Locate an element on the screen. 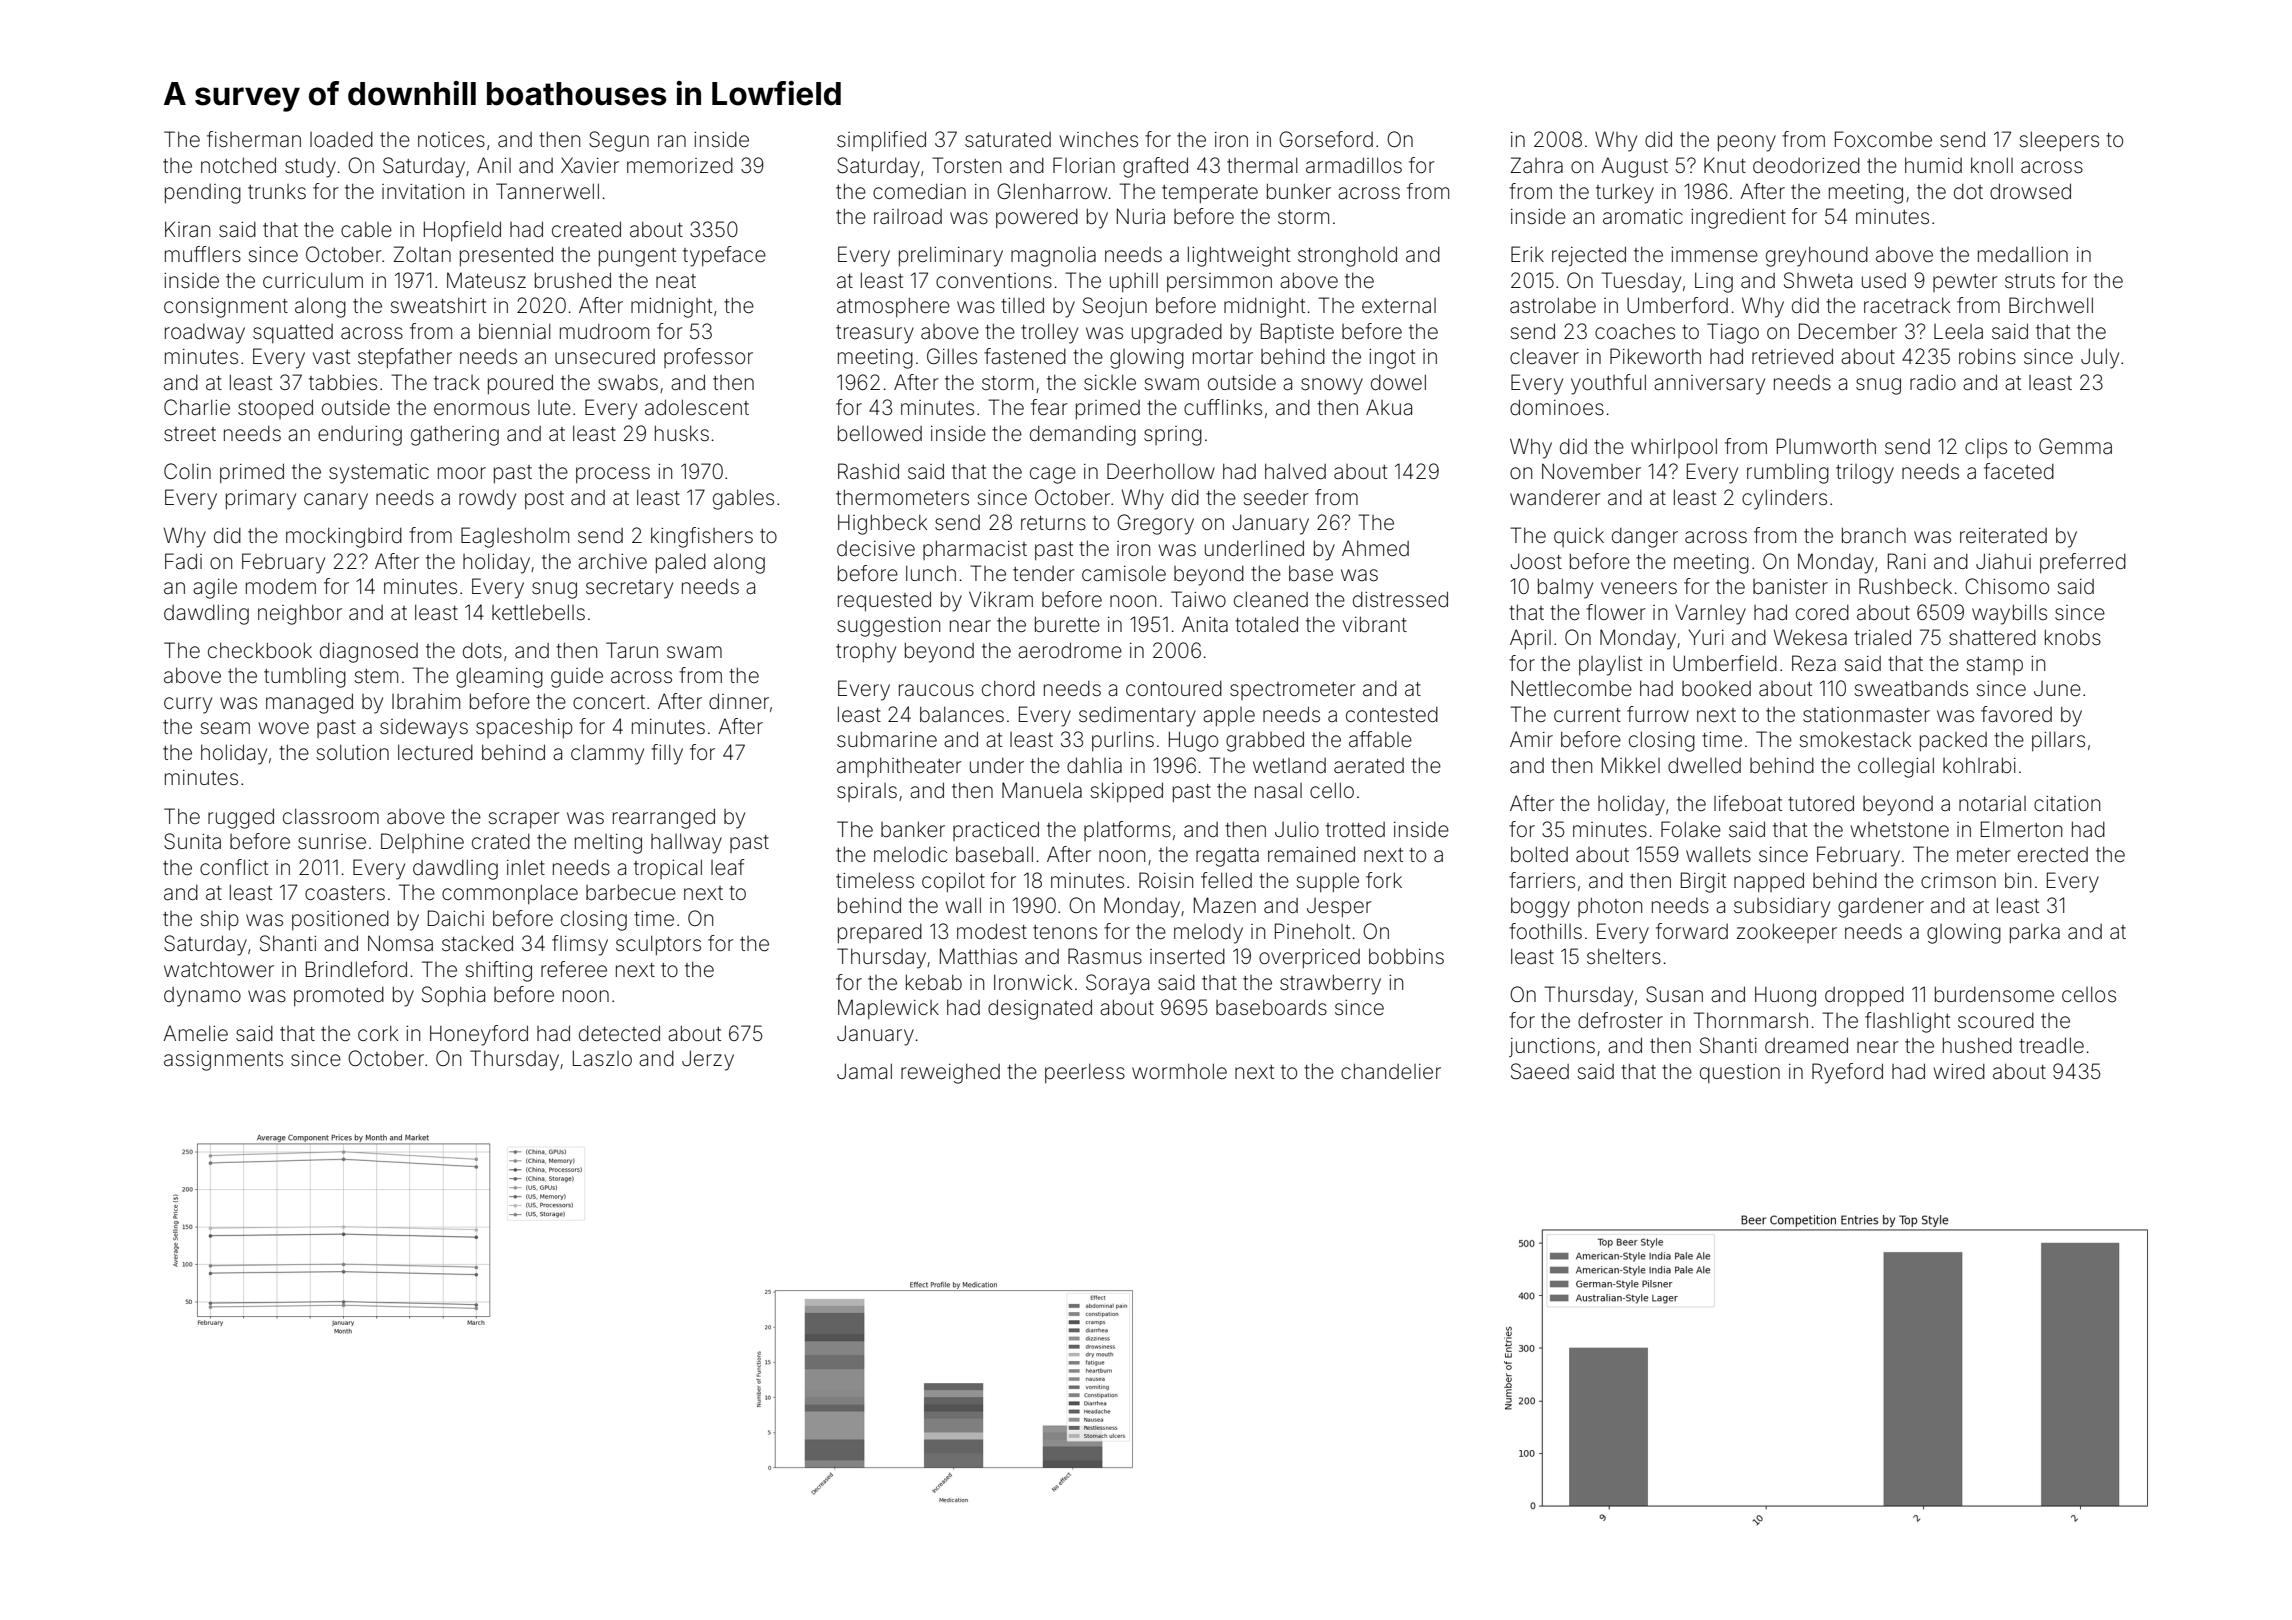 The width and height of the screenshot is (2292, 1620). Segun is located at coordinates (619, 141).
